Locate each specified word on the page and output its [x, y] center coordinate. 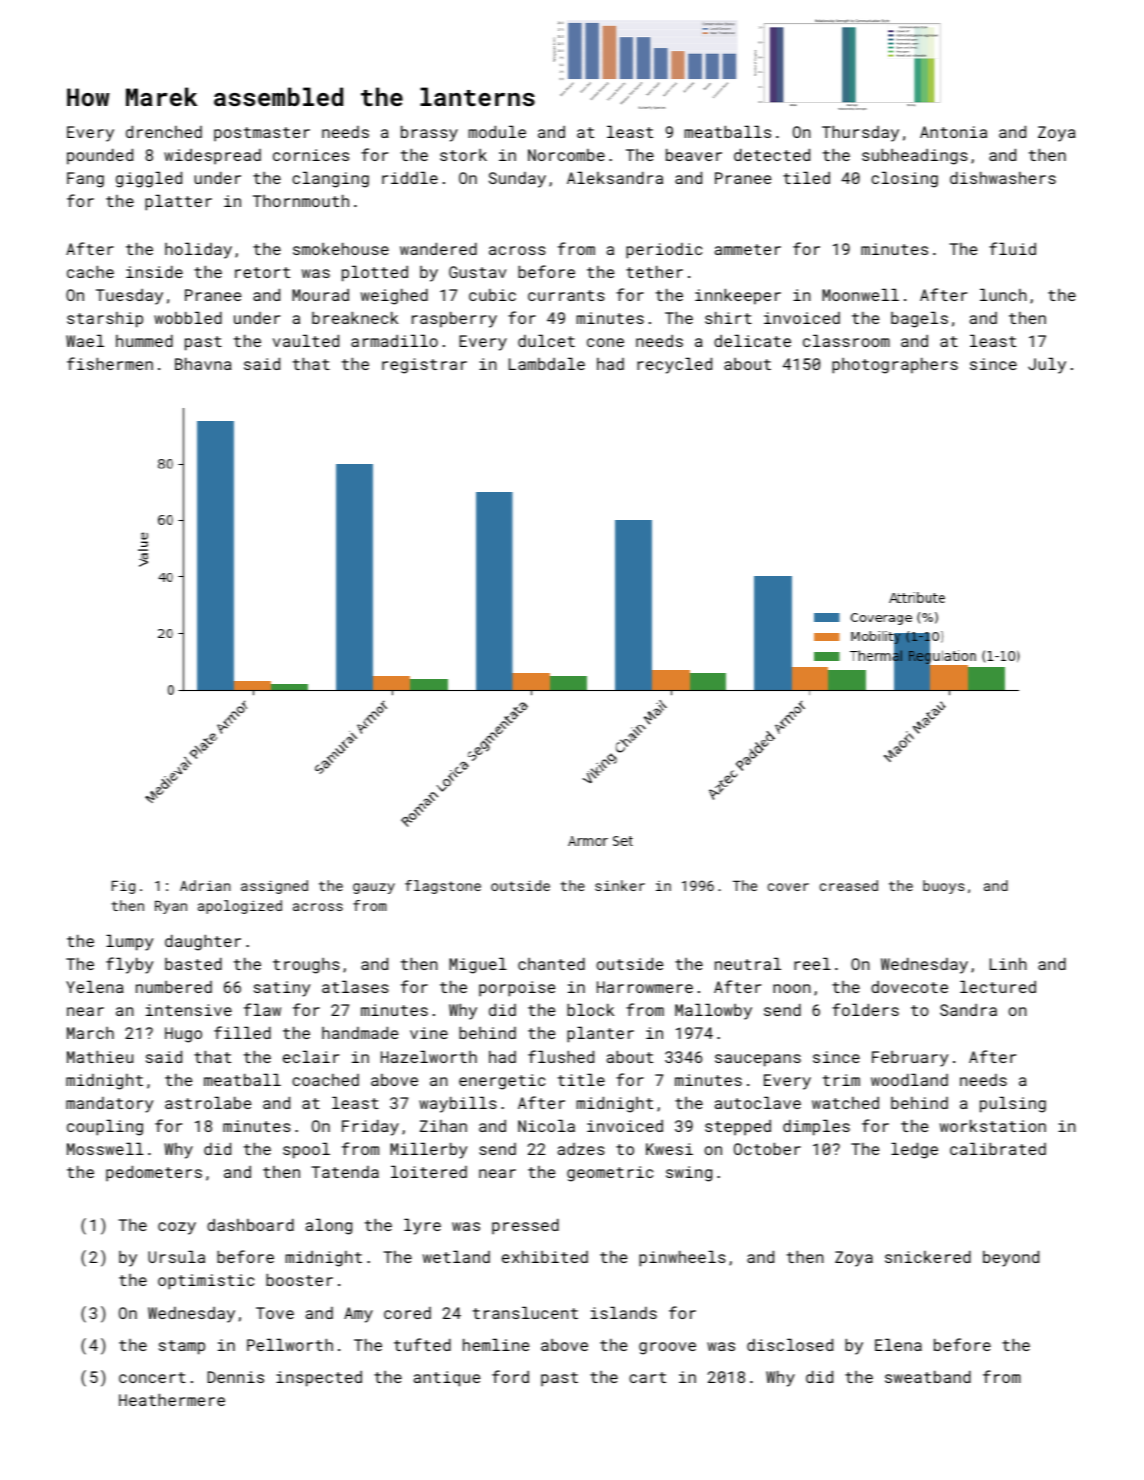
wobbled [188, 317]
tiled [806, 177]
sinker [620, 885]
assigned [274, 887]
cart [647, 1377]
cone [605, 342]
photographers [895, 365]
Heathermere [172, 1399]
